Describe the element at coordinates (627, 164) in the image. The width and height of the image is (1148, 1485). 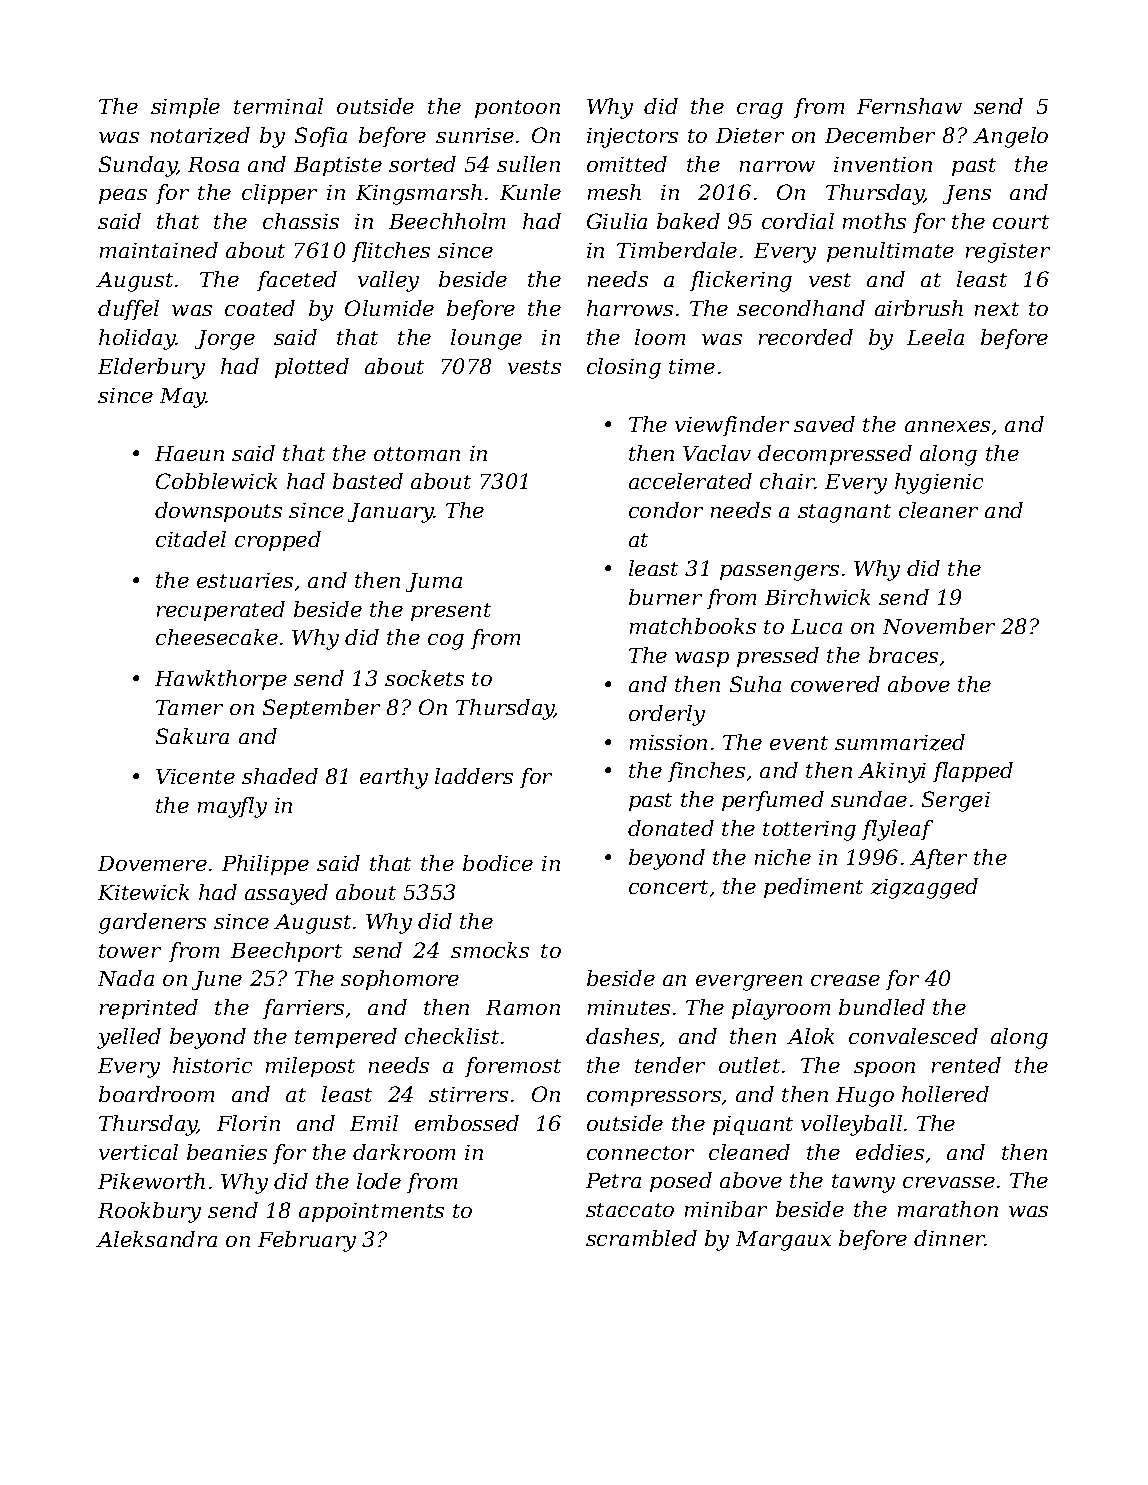
I see `omitted` at that location.
